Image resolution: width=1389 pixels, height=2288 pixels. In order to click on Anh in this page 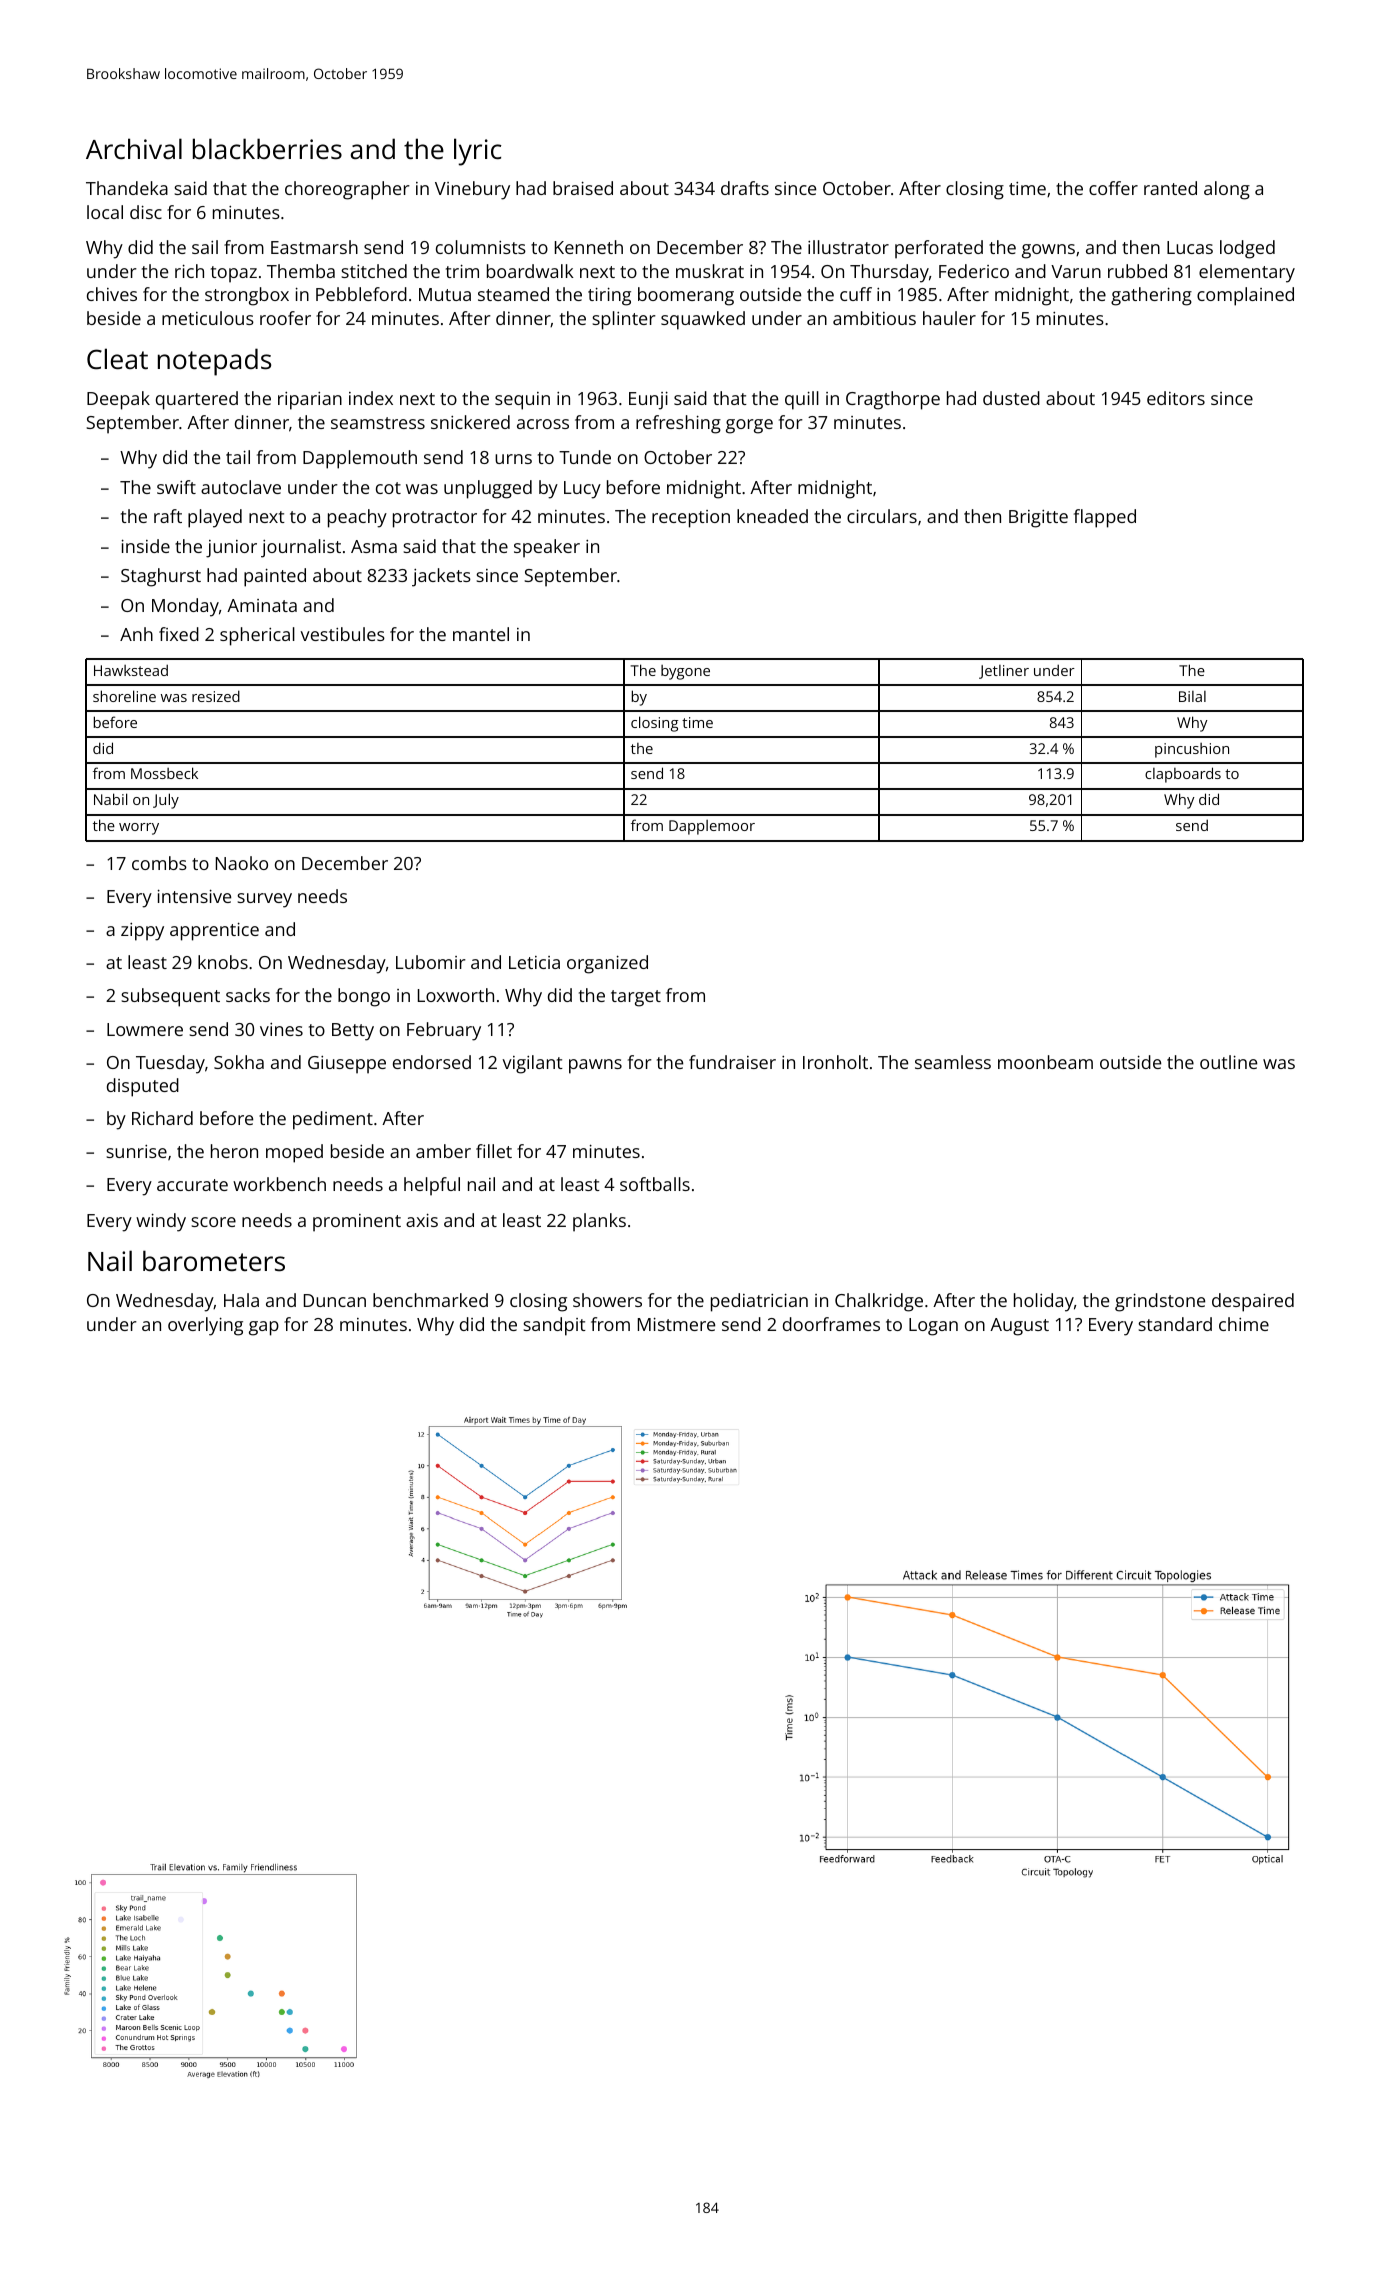, I will do `click(136, 634)`.
